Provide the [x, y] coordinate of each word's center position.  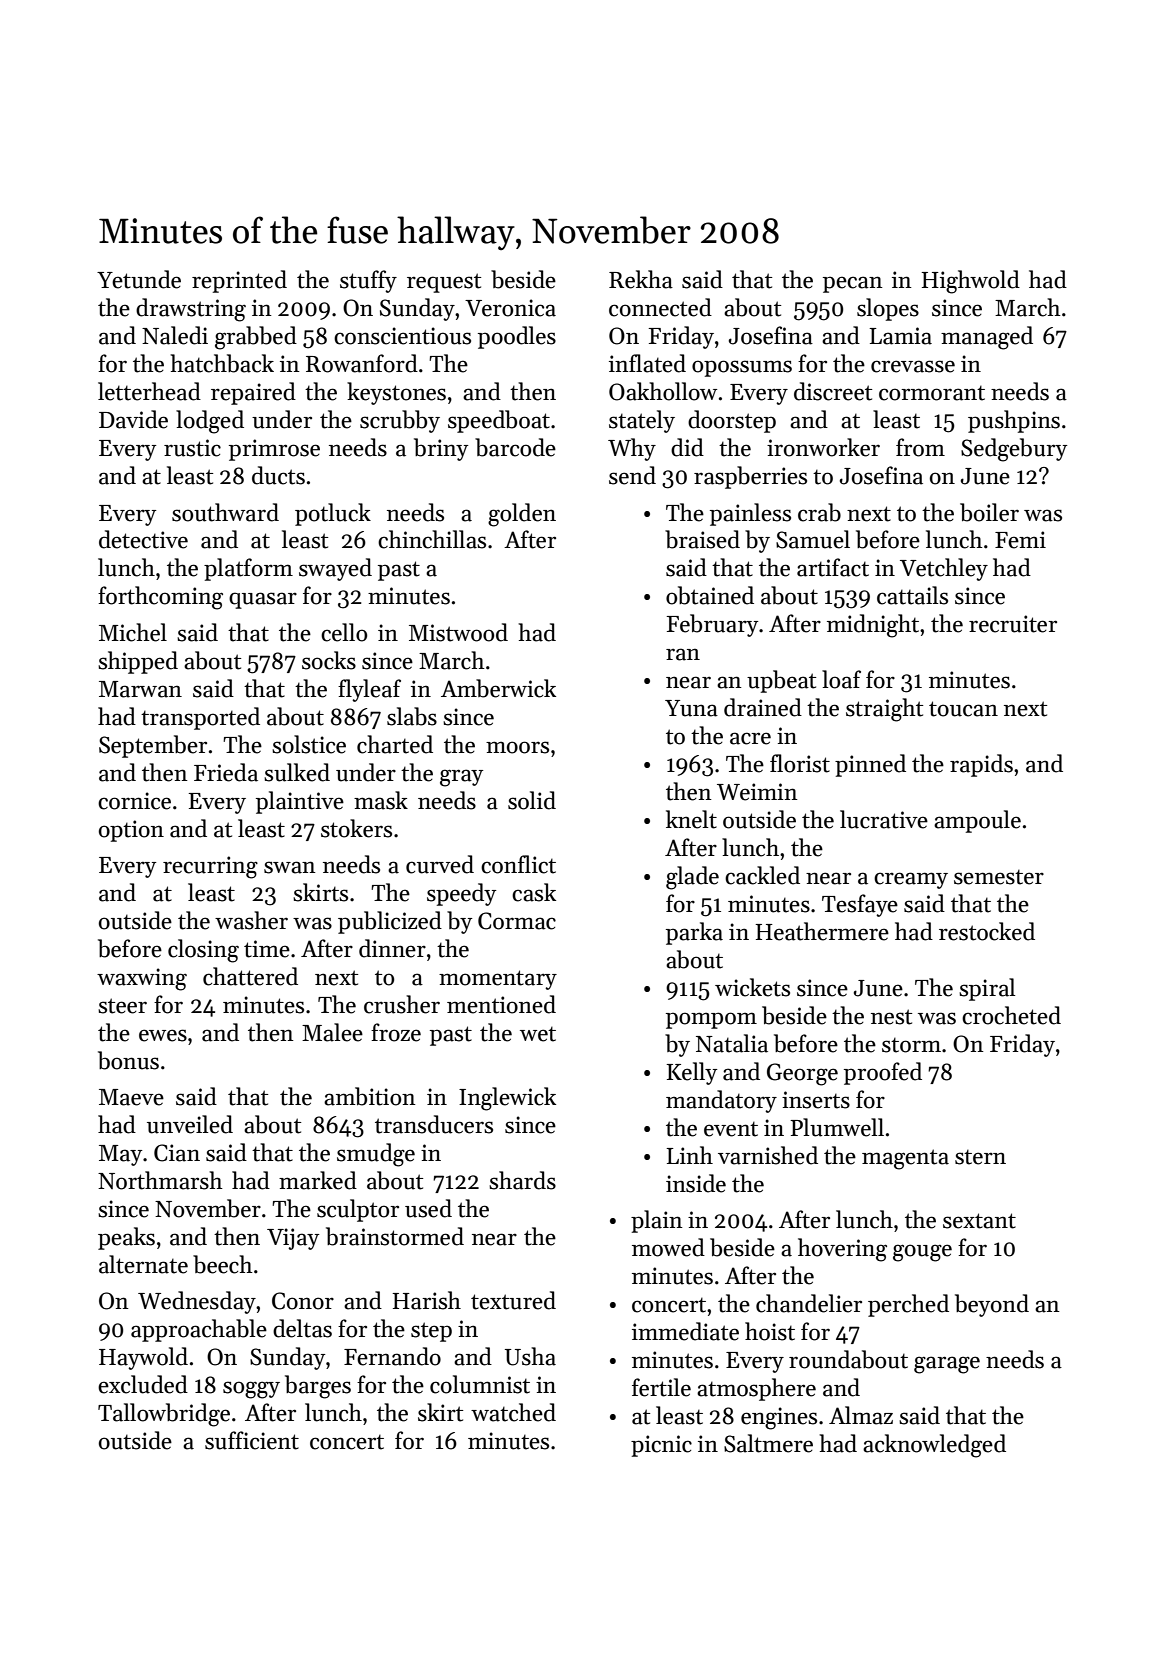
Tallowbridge [164, 1415]
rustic [192, 448]
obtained [710, 595]
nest [891, 1017]
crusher [402, 1004]
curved [440, 864]
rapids [981, 765]
